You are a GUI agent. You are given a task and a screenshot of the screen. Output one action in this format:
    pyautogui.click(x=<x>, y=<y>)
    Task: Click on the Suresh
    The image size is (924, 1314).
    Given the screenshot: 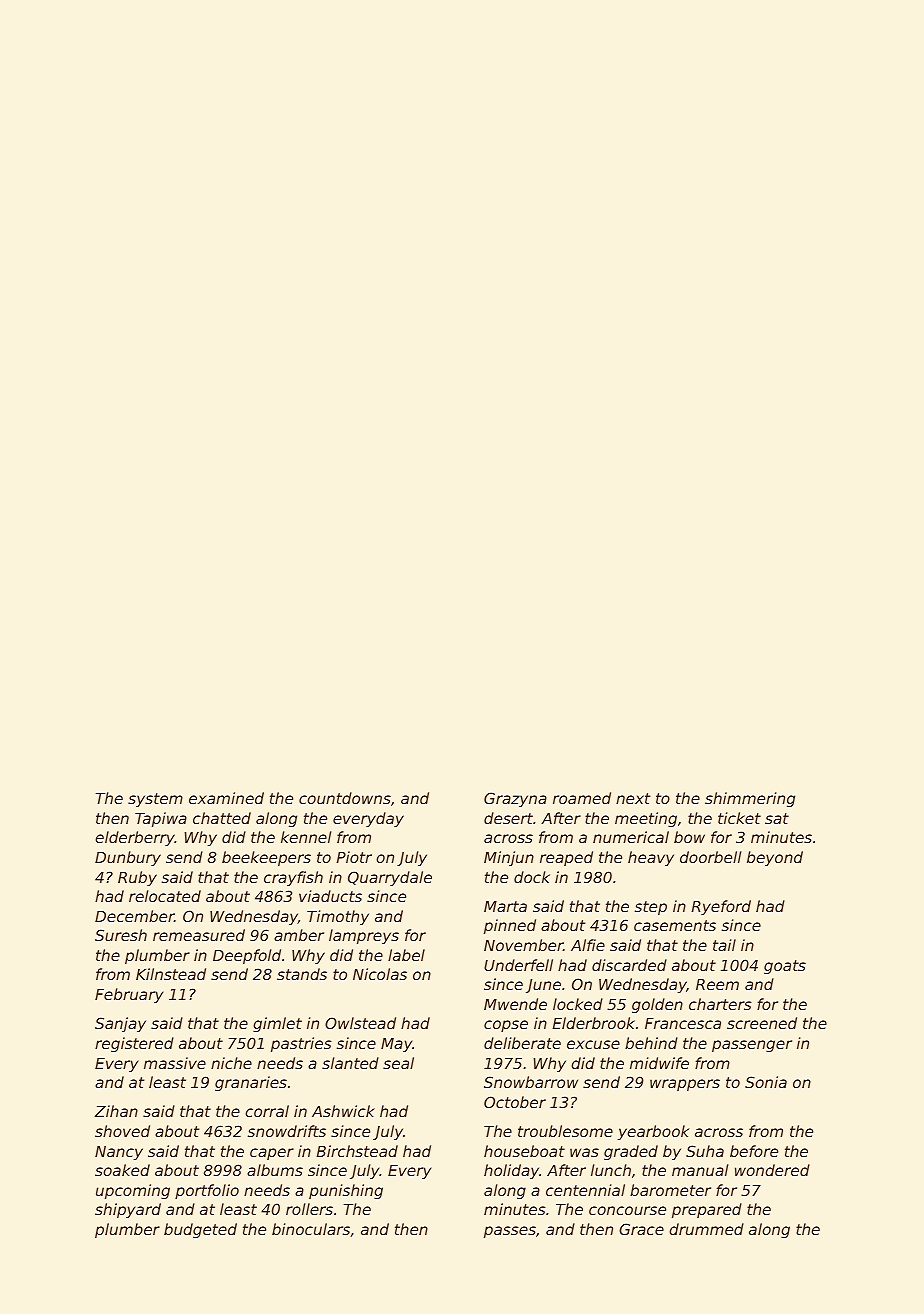 What is the action you would take?
    pyautogui.click(x=121, y=935)
